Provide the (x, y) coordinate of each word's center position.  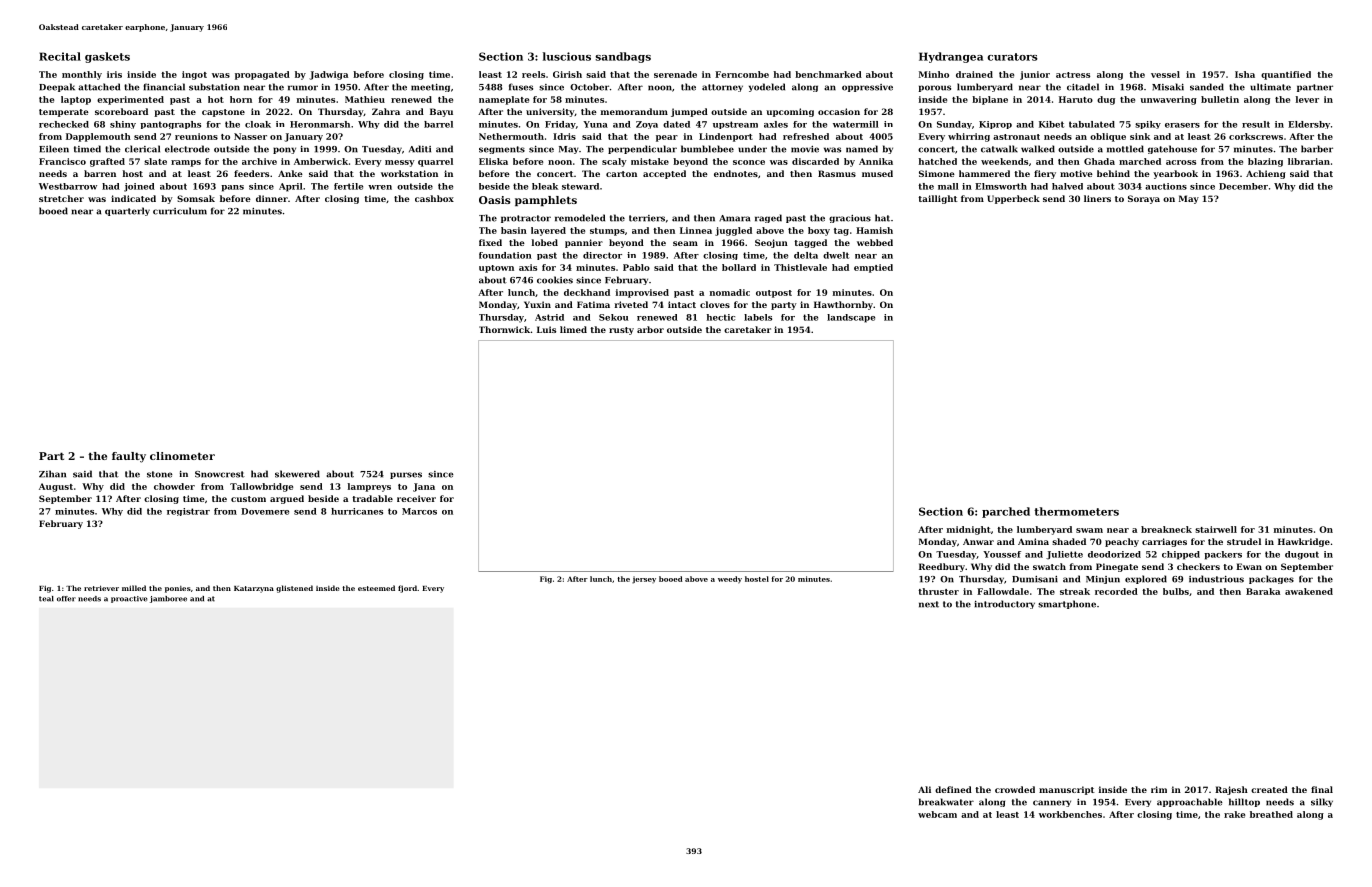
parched (1006, 512)
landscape (851, 318)
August (56, 487)
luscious (567, 56)
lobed (545, 242)
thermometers (1076, 511)
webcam (937, 814)
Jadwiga (328, 75)
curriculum (180, 211)
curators (1012, 57)
